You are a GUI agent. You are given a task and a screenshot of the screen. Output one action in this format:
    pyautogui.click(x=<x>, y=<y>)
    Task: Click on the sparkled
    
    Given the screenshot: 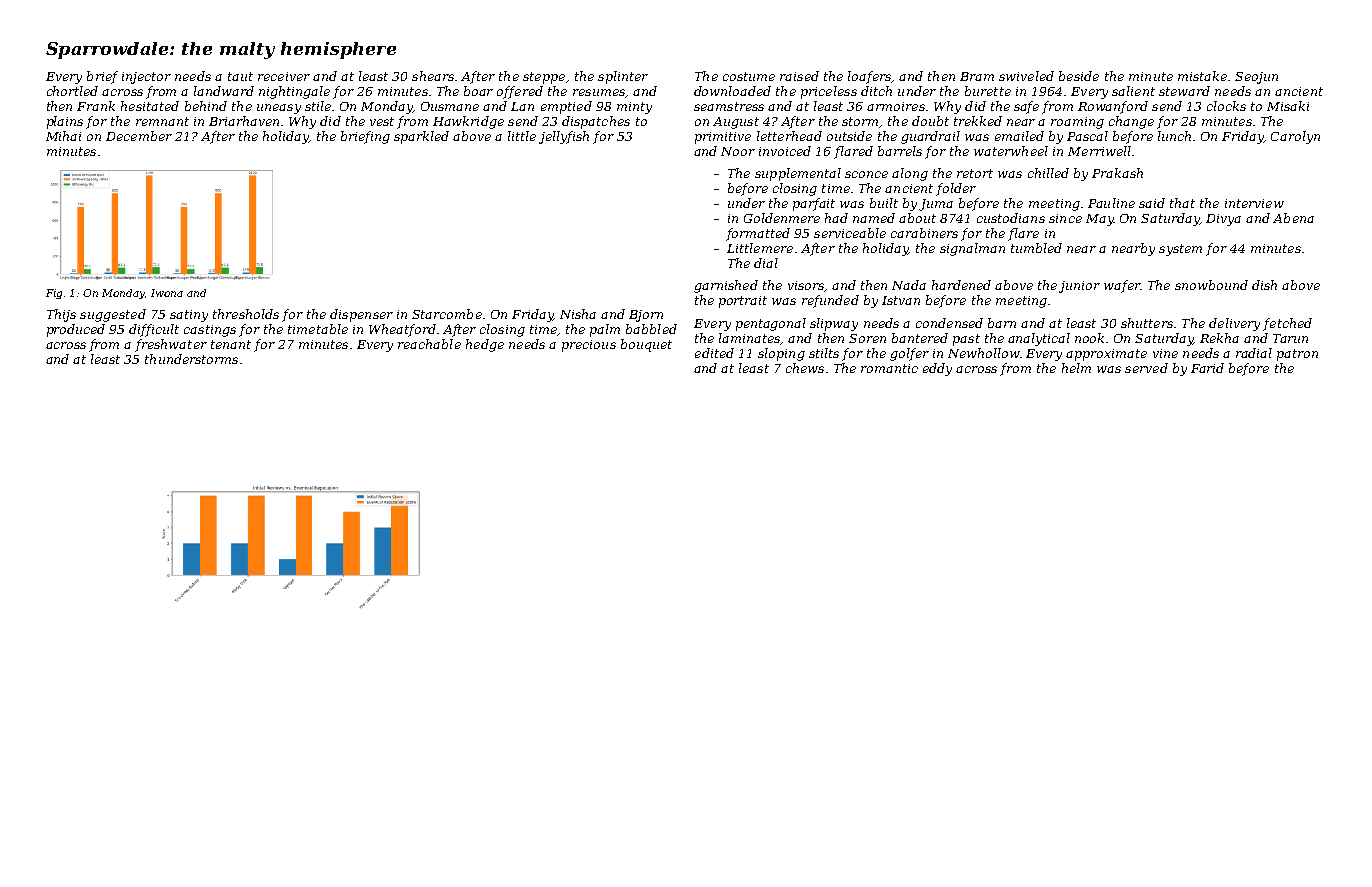 What is the action you would take?
    pyautogui.click(x=421, y=137)
